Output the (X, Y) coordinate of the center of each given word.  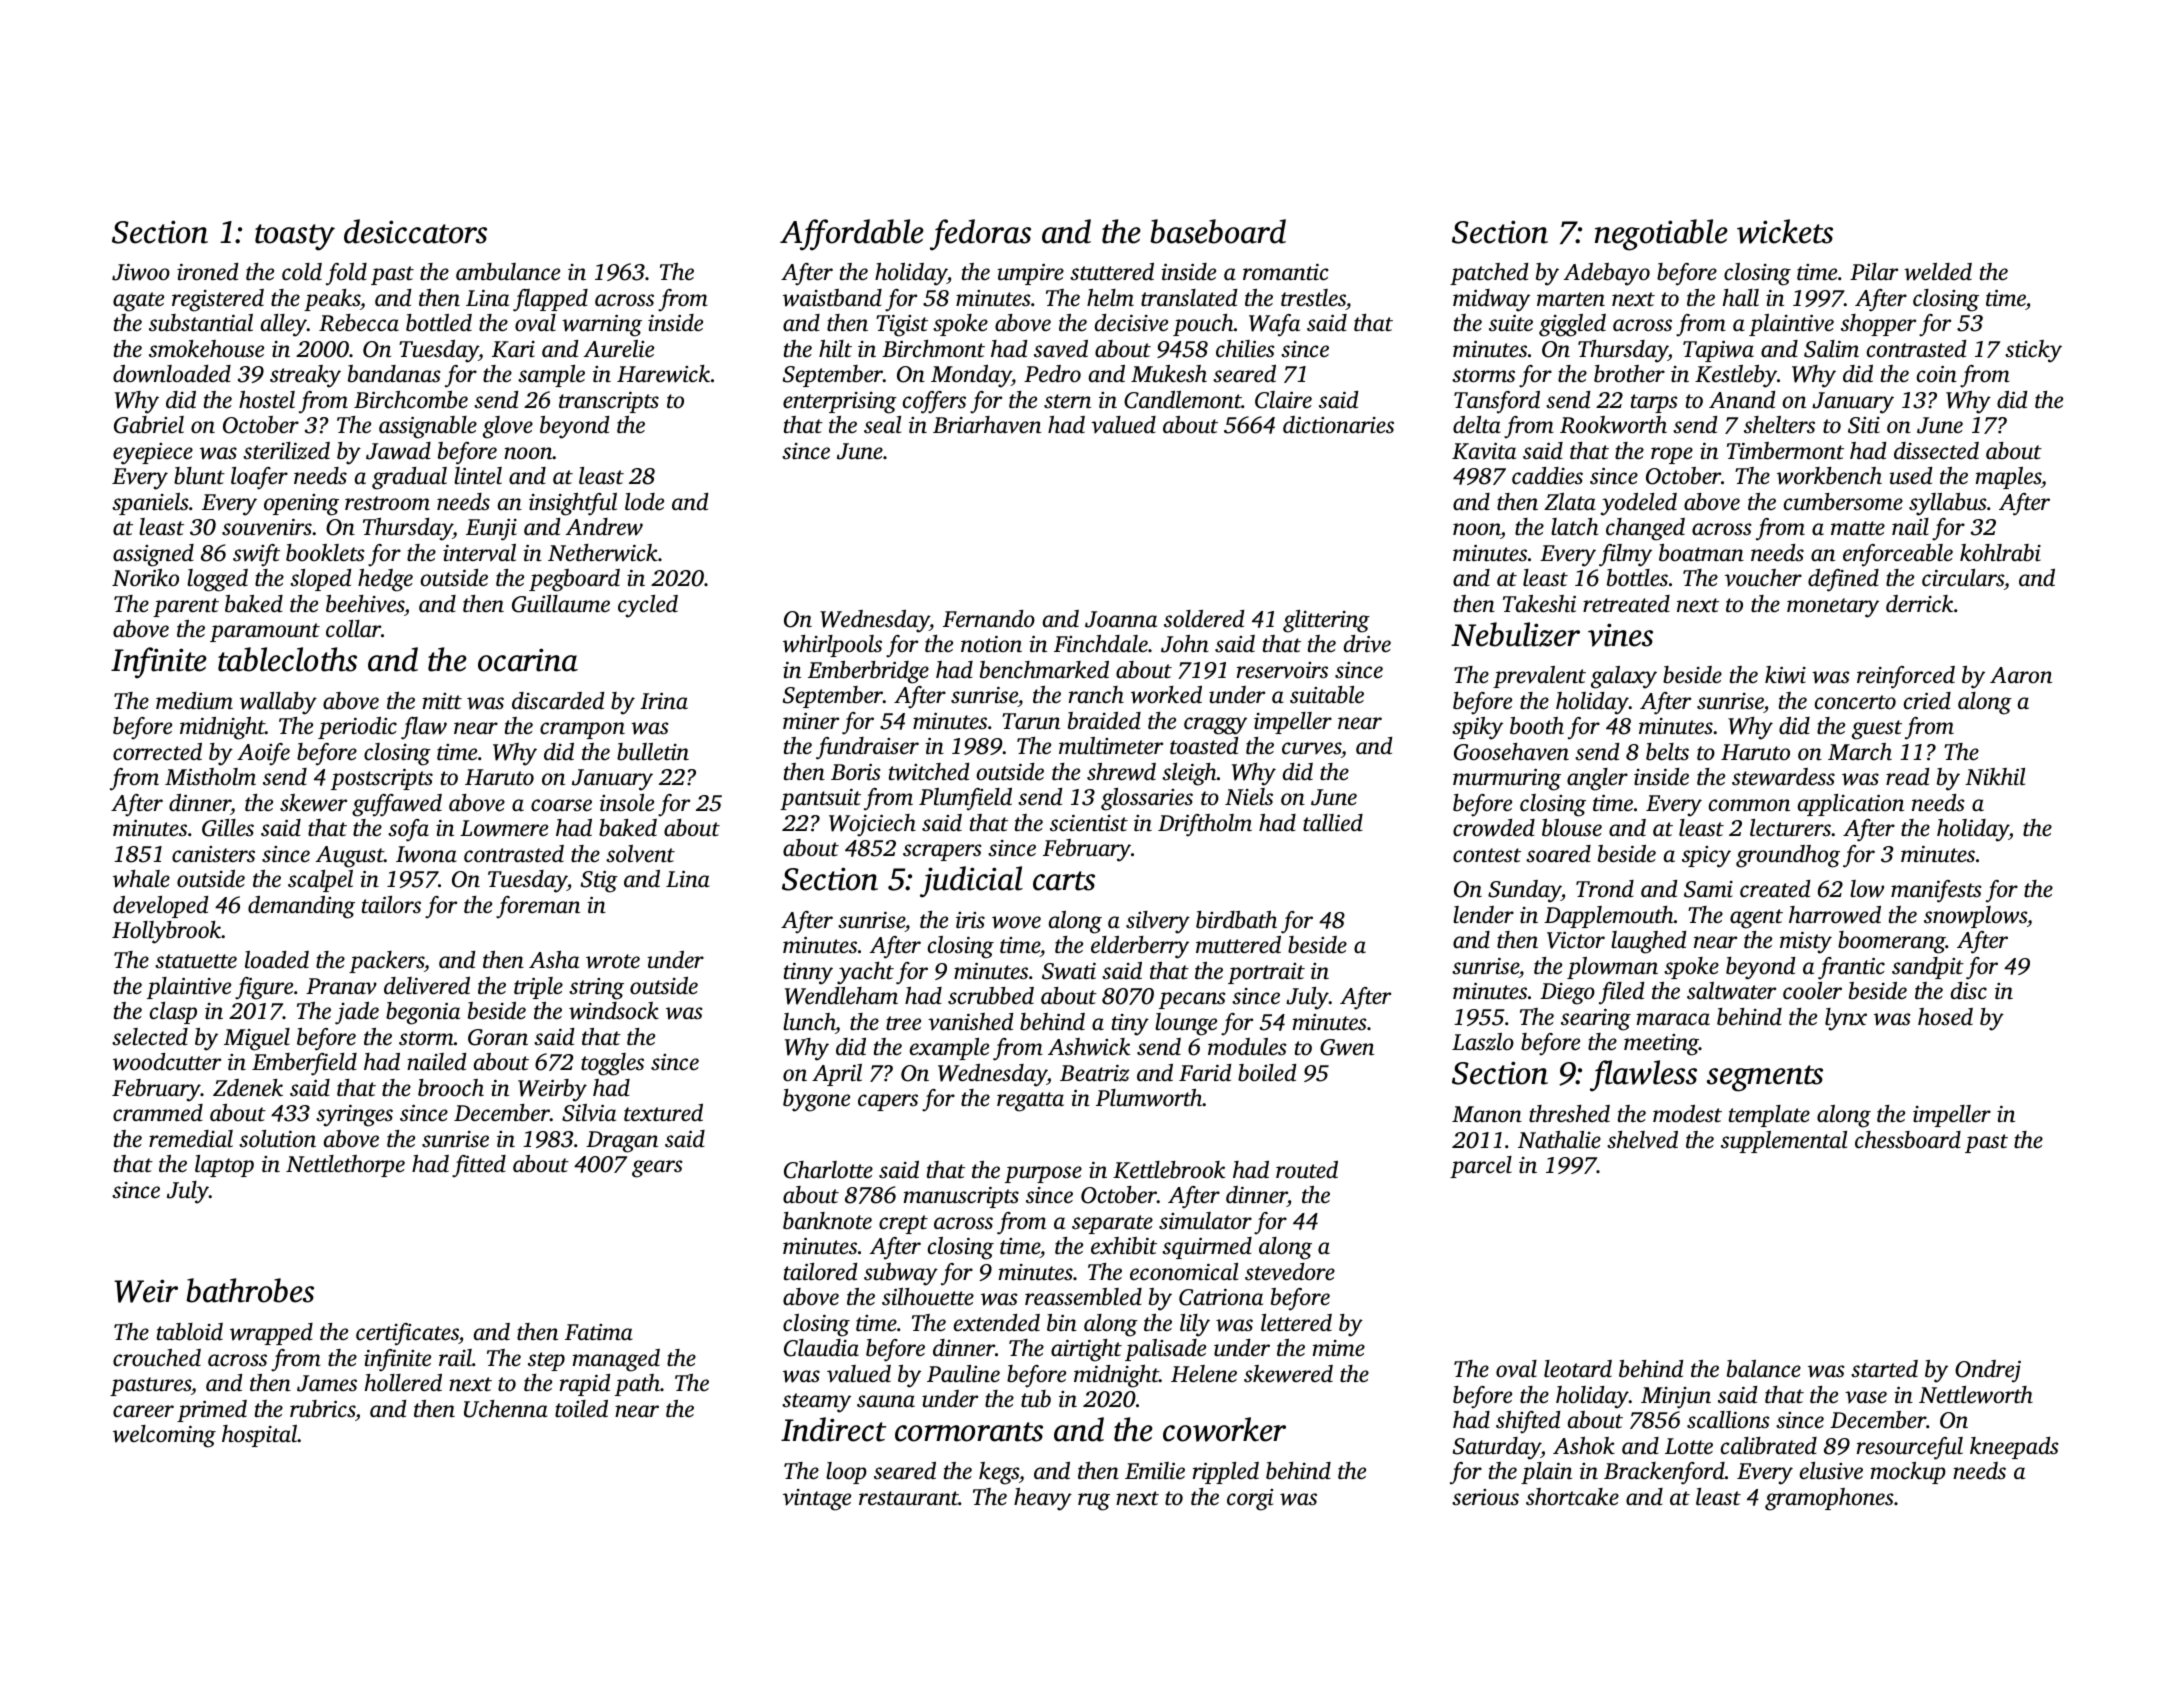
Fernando (989, 619)
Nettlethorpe (345, 1166)
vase (1866, 1397)
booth (1537, 726)
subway (901, 1274)
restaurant (909, 1498)
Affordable (852, 235)
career (143, 1411)
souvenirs (267, 527)
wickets (1785, 231)
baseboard (1218, 231)
